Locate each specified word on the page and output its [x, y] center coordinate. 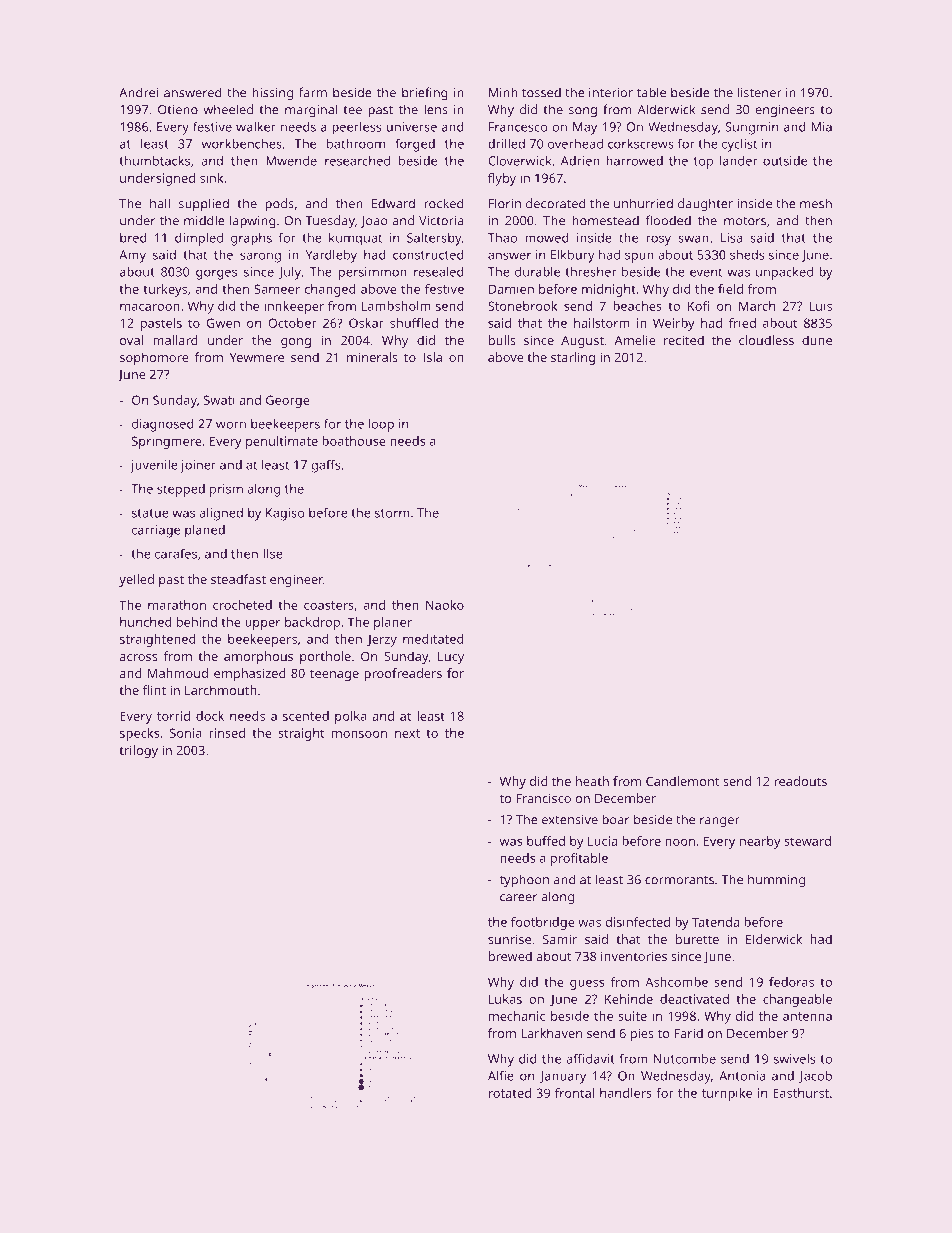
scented [306, 716]
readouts [800, 781]
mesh [816, 203]
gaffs [326, 466]
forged [415, 145]
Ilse [273, 554]
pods [280, 204]
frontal [574, 1093]
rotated [510, 1093]
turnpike [727, 1094]
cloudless [766, 340]
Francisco [543, 798]
